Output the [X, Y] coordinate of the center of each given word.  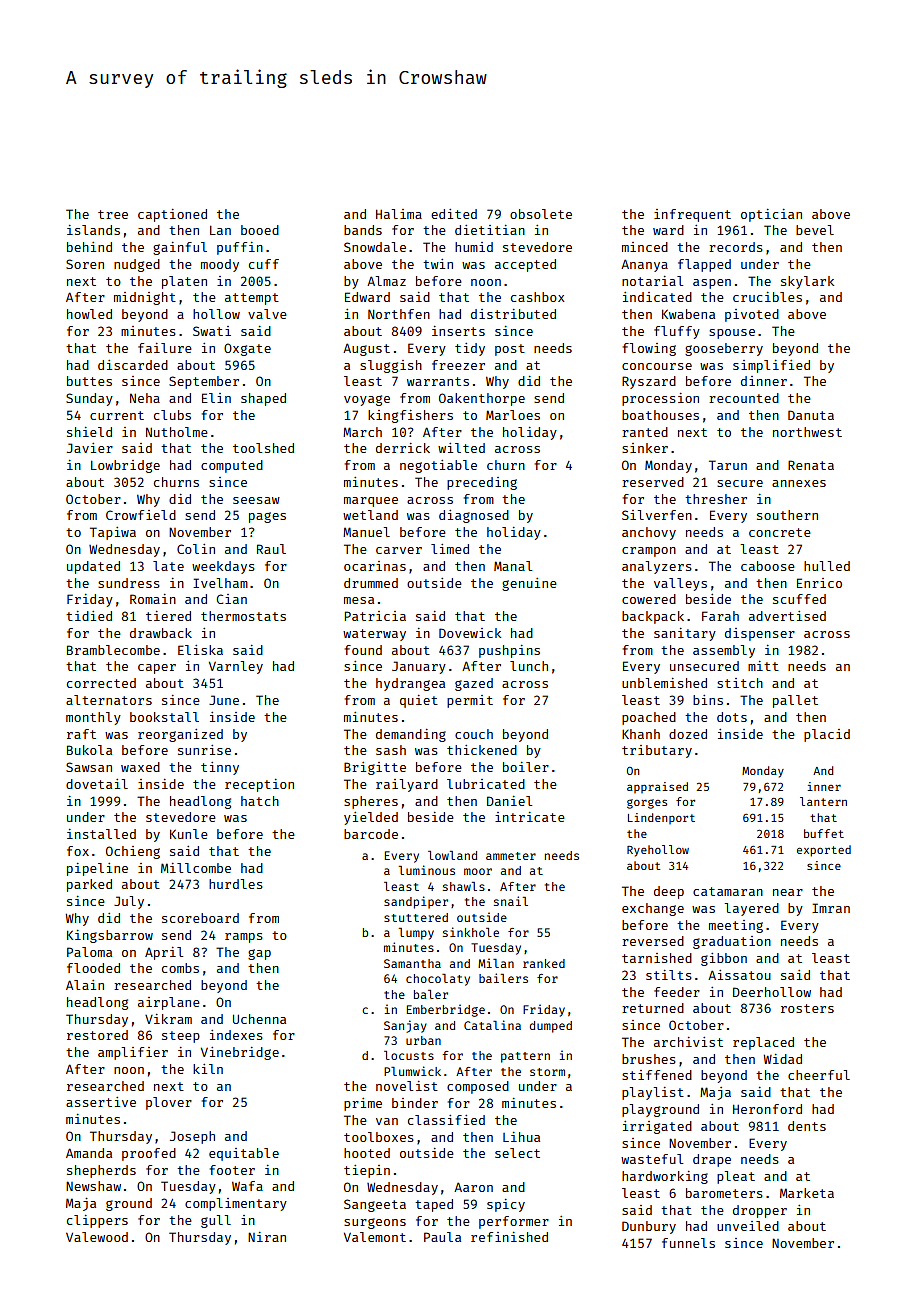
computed [232, 466]
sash [391, 750]
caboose [768, 566]
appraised [657, 787]
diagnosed [474, 516]
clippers [97, 1221]
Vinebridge [240, 1053]
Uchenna [259, 1019]
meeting [736, 926]
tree [113, 214]
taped [434, 1205]
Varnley [236, 667]
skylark [807, 282]
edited [454, 214]
